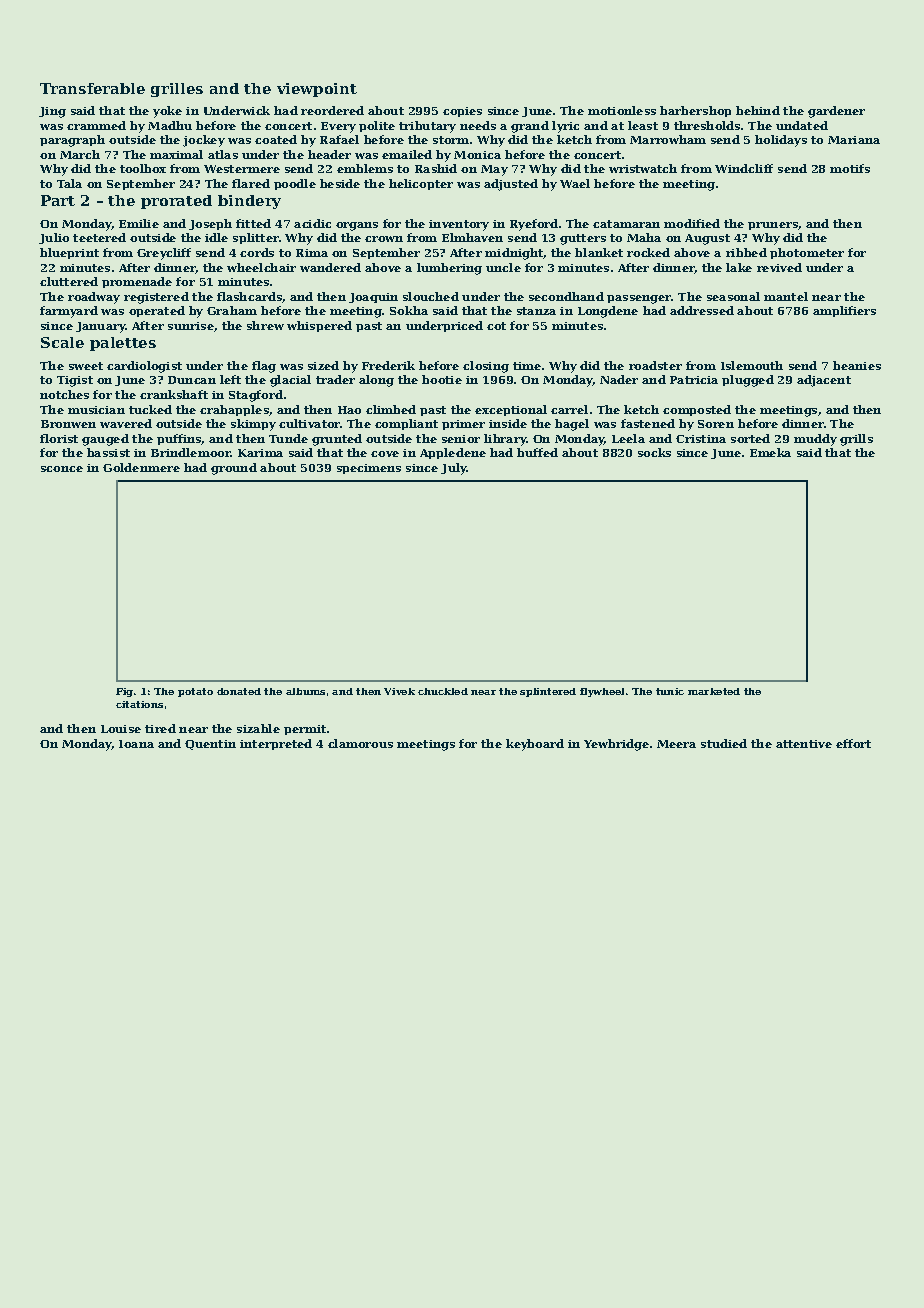 The width and height of the page is (924, 1308). What do you see at coordinates (312, 223) in the page?
I see `acidic` at bounding box center [312, 223].
